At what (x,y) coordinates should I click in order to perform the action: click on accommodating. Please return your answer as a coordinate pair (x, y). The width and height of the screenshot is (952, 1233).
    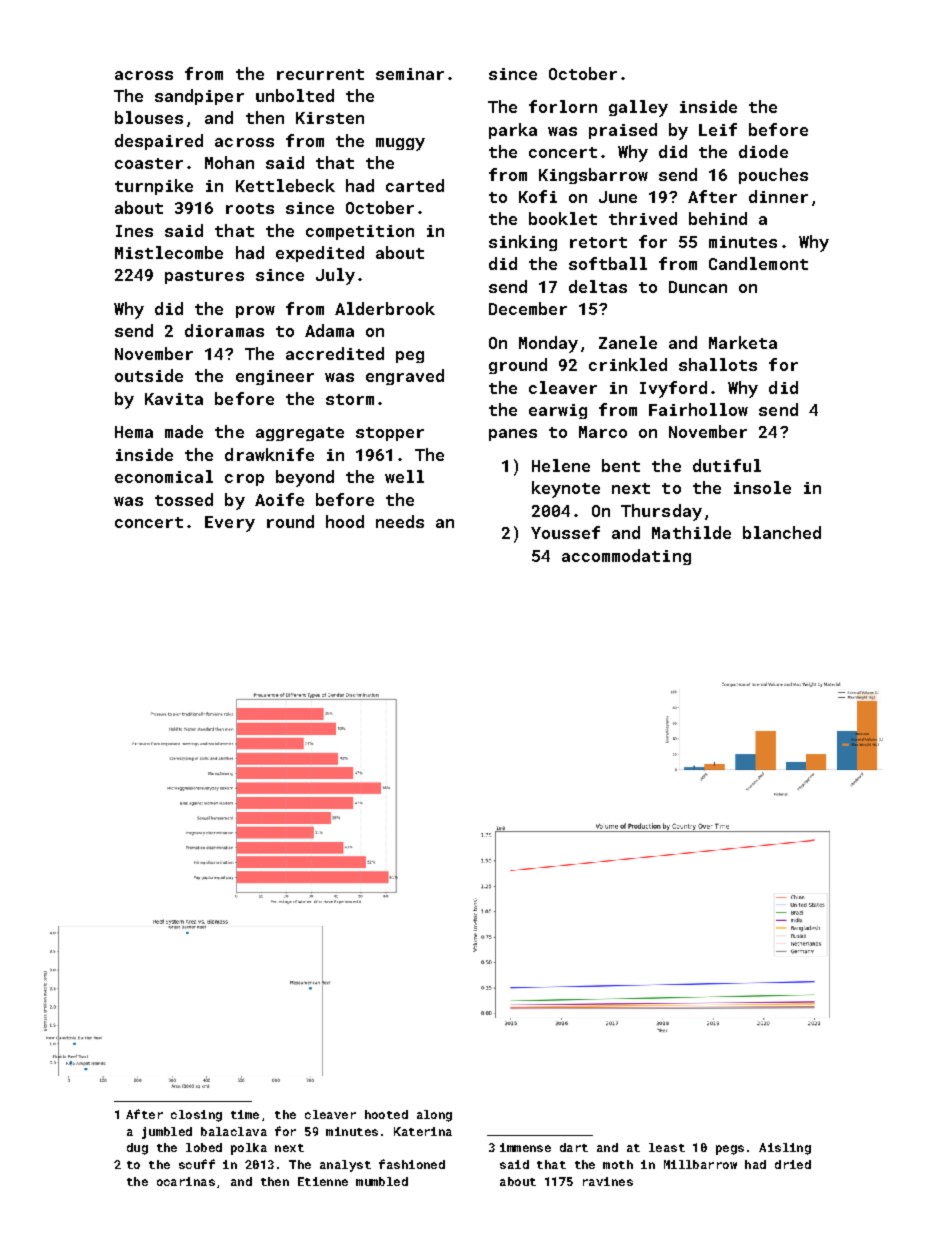
    Looking at the image, I should click on (626, 557).
